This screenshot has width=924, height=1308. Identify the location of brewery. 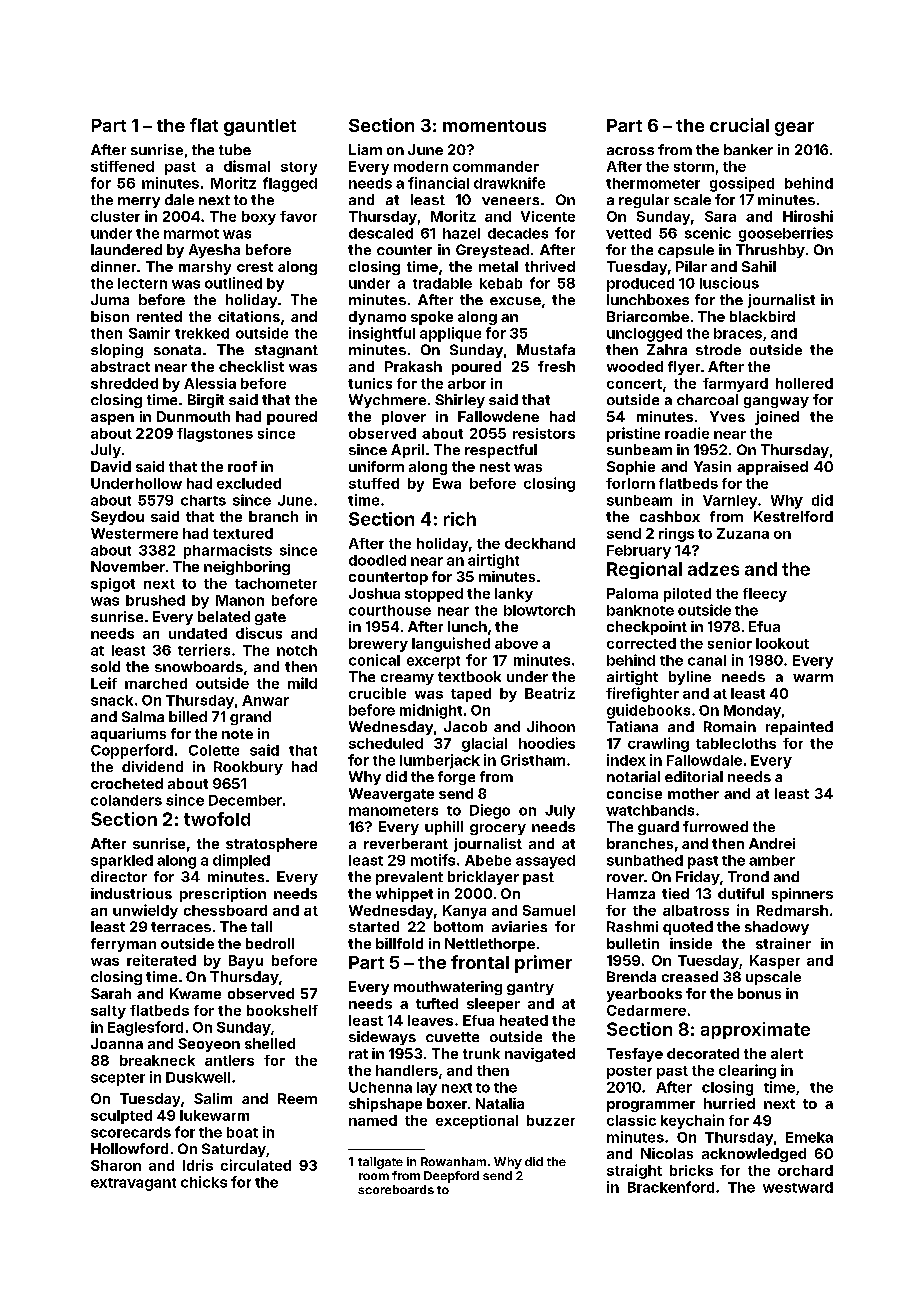
(378, 645).
